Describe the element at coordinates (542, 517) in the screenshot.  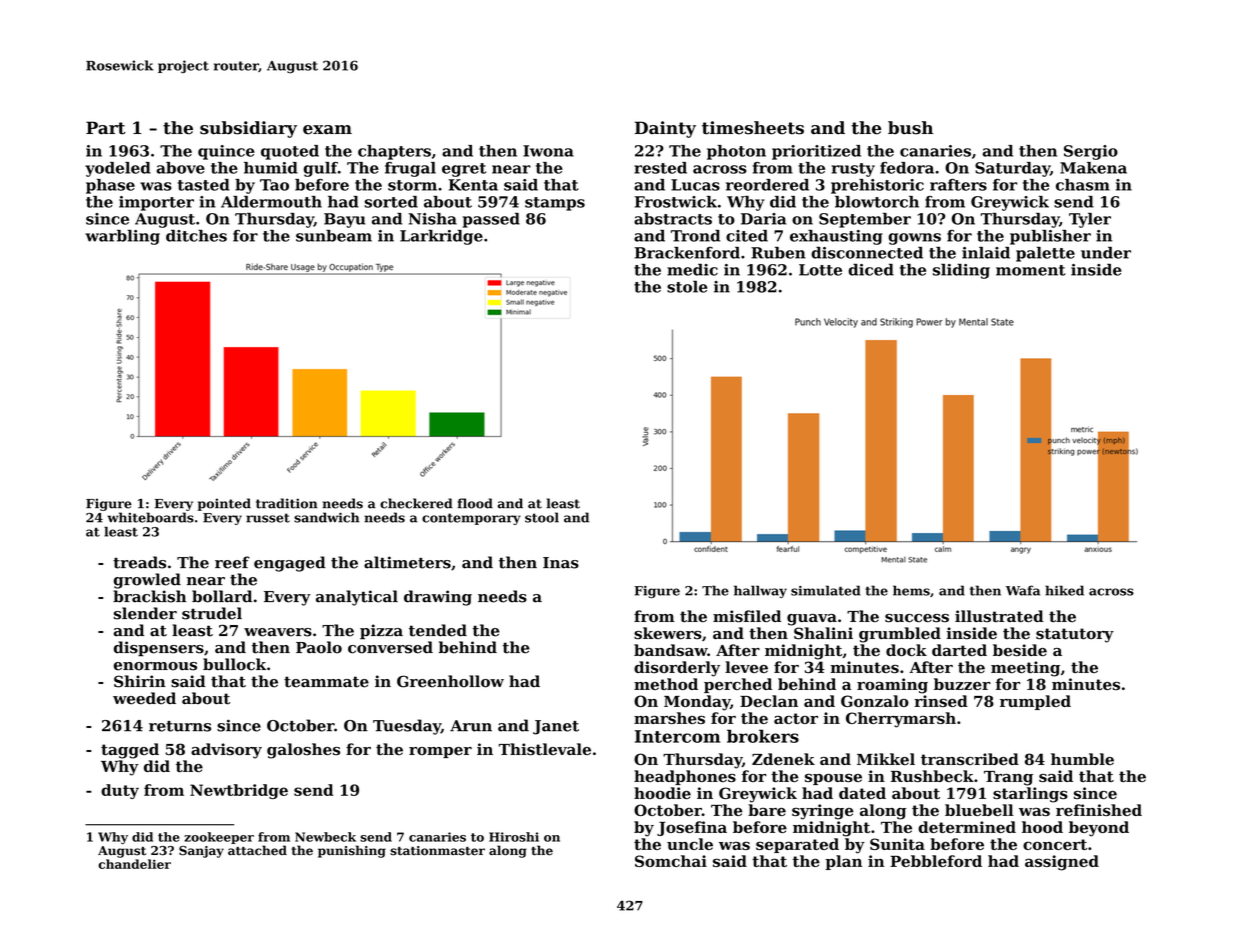
I see `stool` at that location.
